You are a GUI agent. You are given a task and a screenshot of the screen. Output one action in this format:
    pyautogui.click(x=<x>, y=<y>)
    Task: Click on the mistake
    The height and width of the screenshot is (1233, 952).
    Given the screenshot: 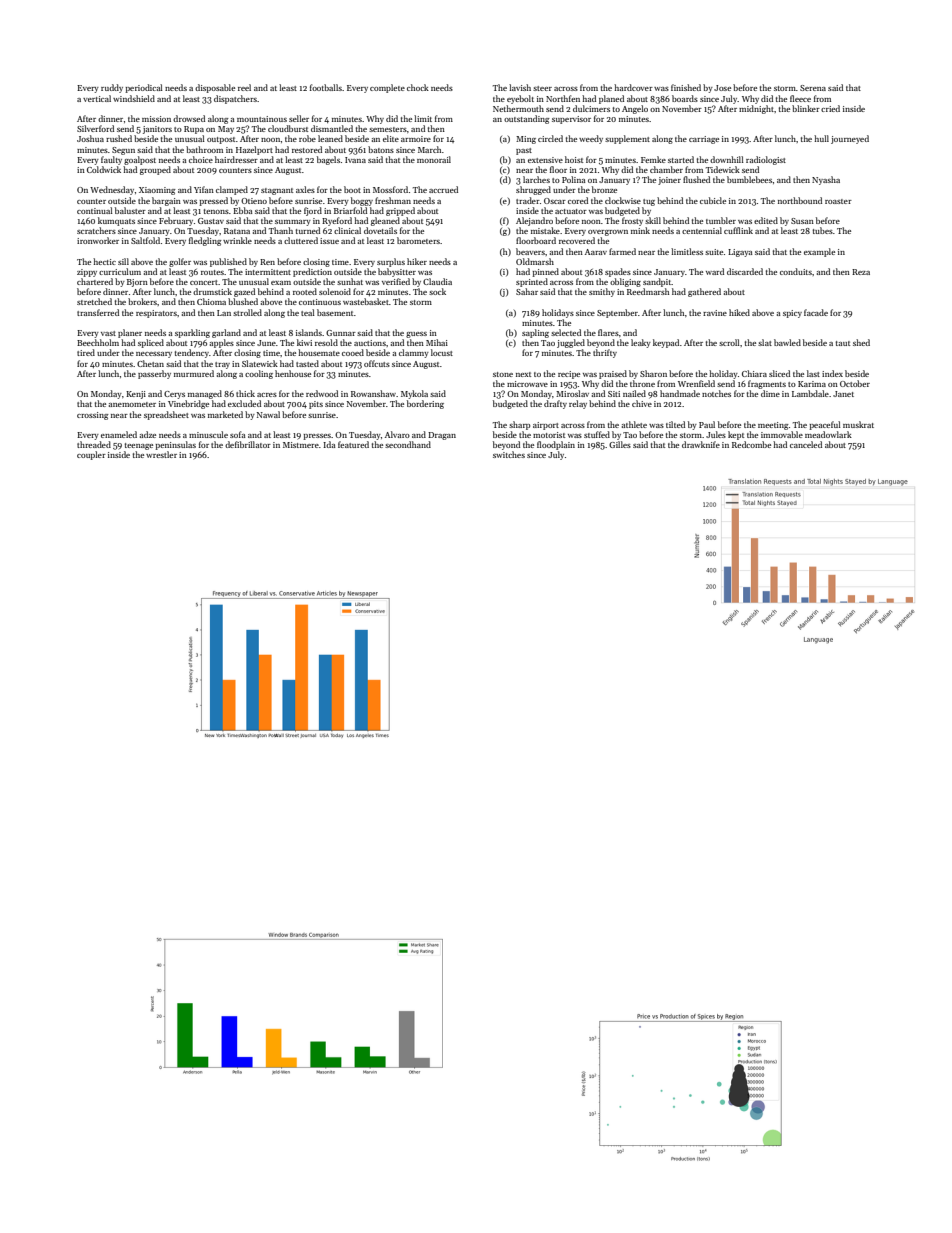 What is the action you would take?
    pyautogui.click(x=545, y=230)
